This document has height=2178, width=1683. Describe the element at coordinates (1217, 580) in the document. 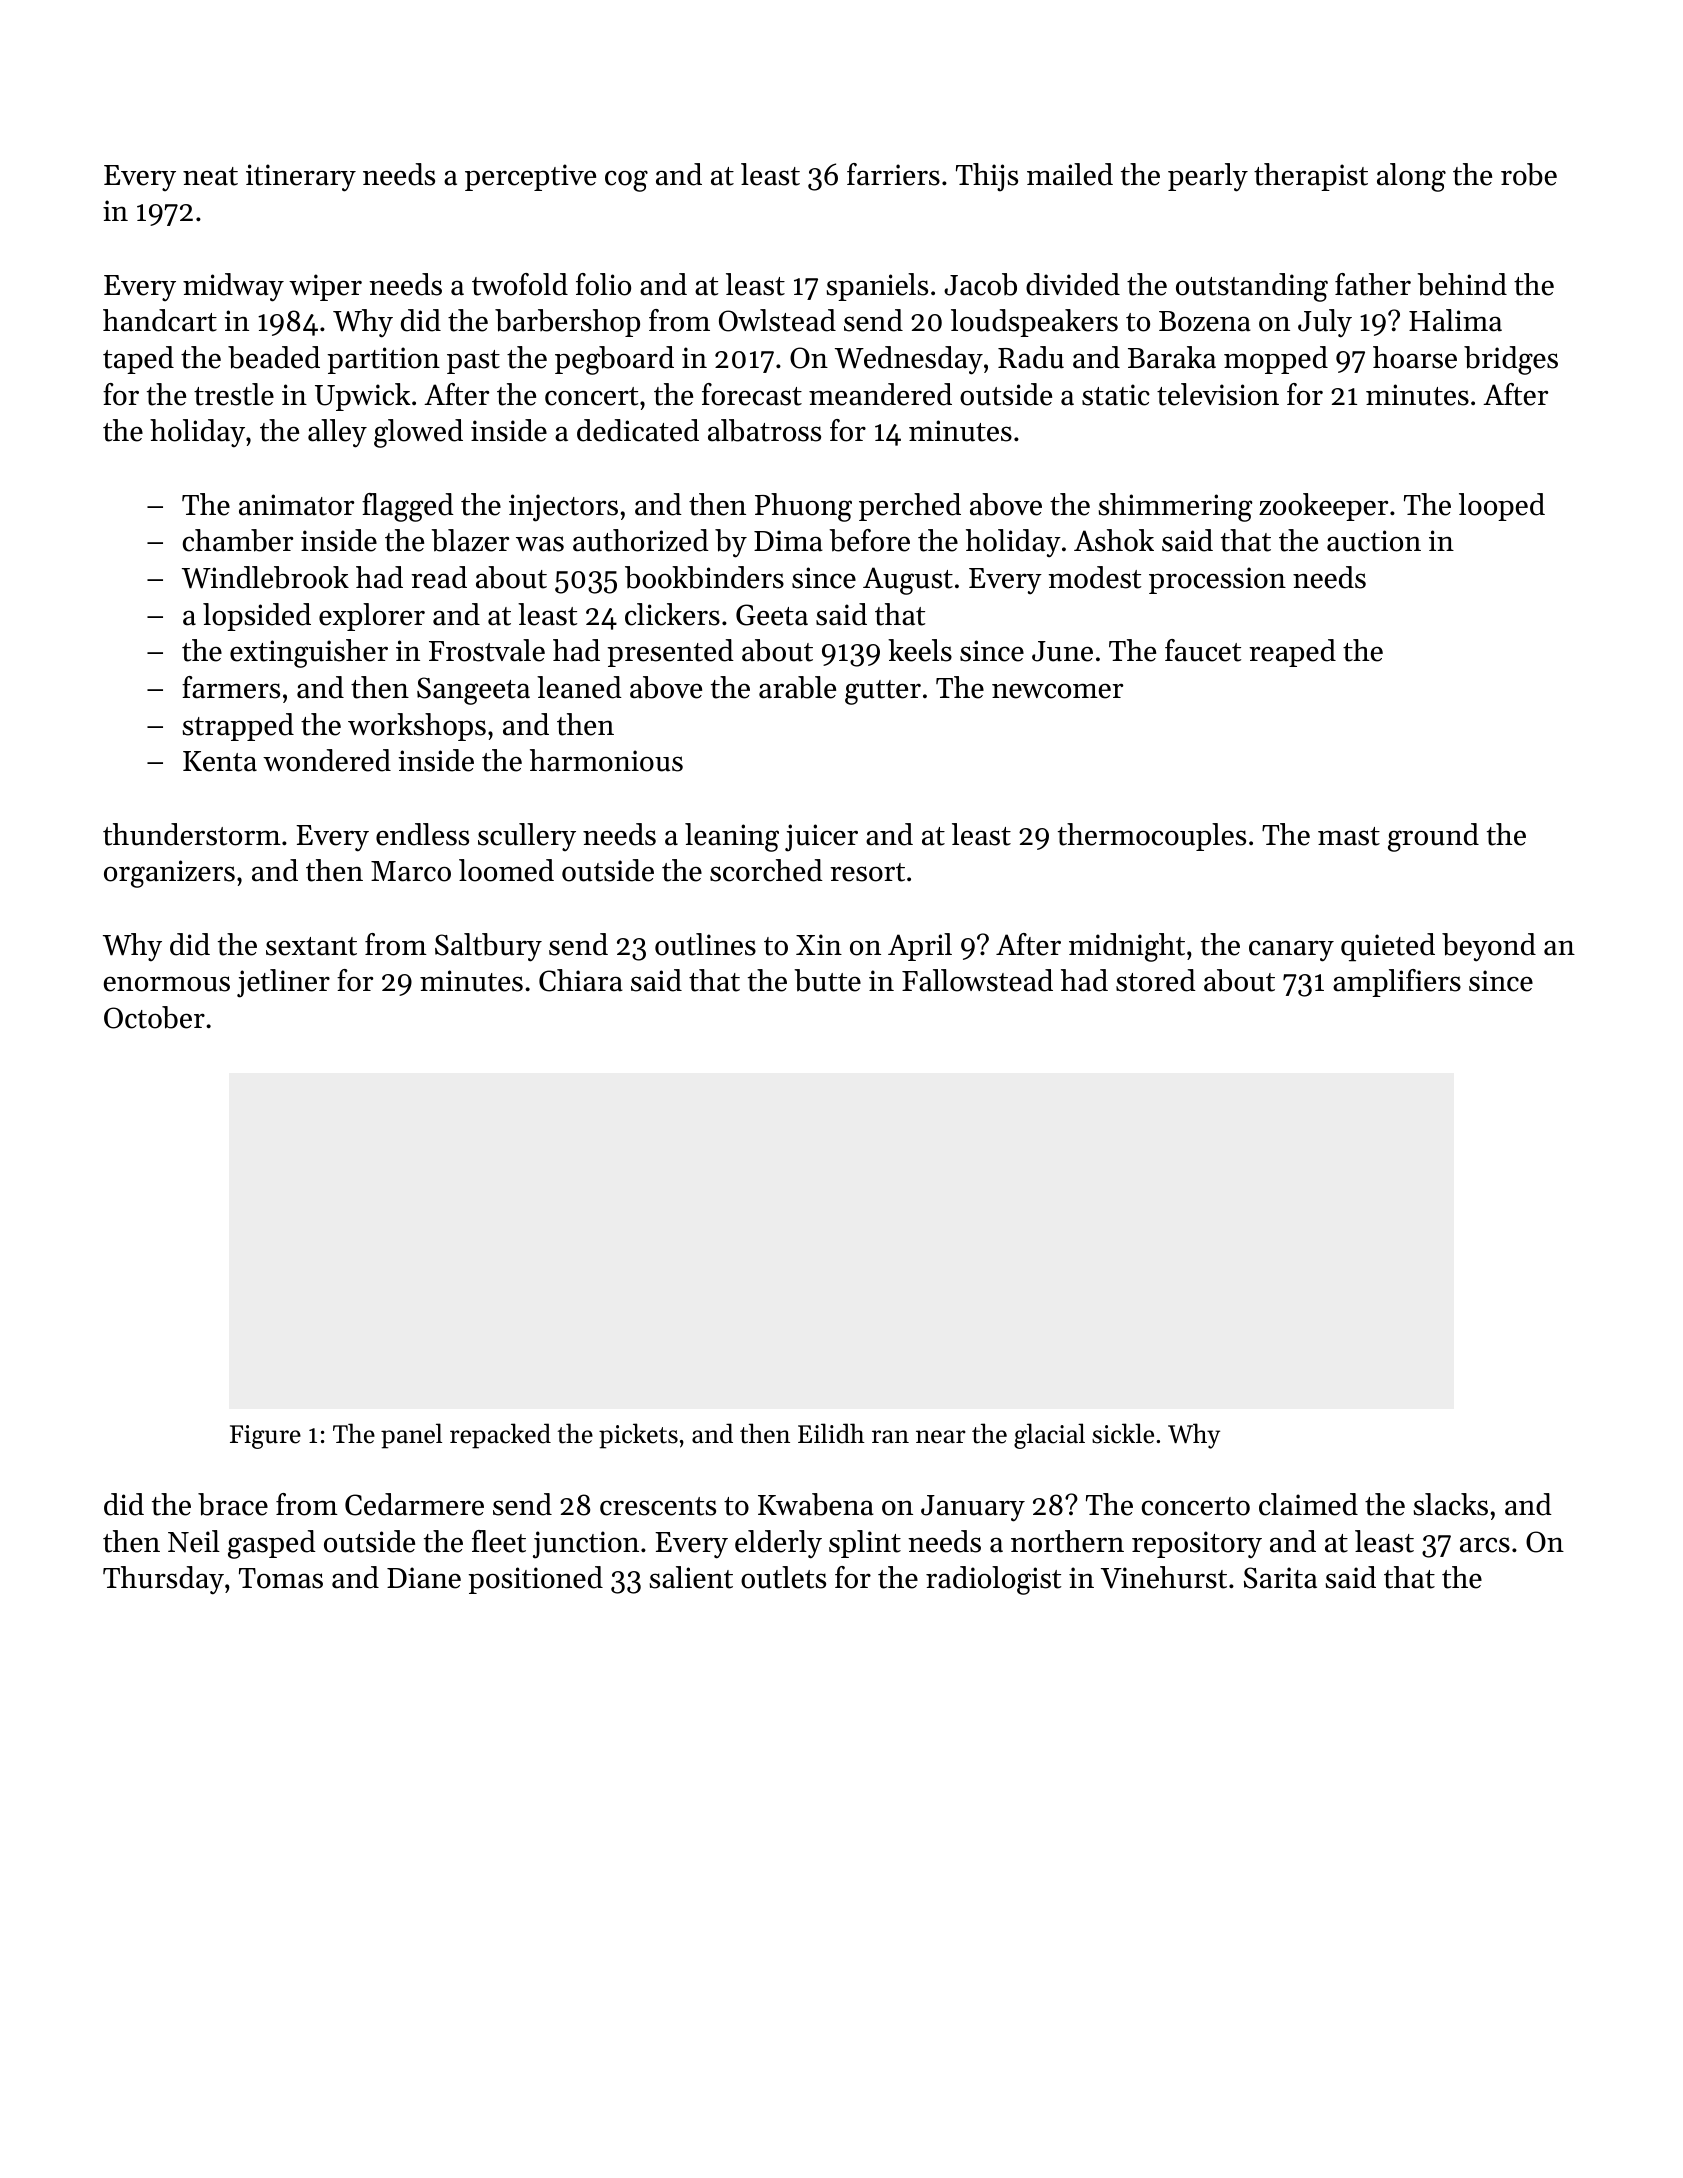

I see `procession` at that location.
